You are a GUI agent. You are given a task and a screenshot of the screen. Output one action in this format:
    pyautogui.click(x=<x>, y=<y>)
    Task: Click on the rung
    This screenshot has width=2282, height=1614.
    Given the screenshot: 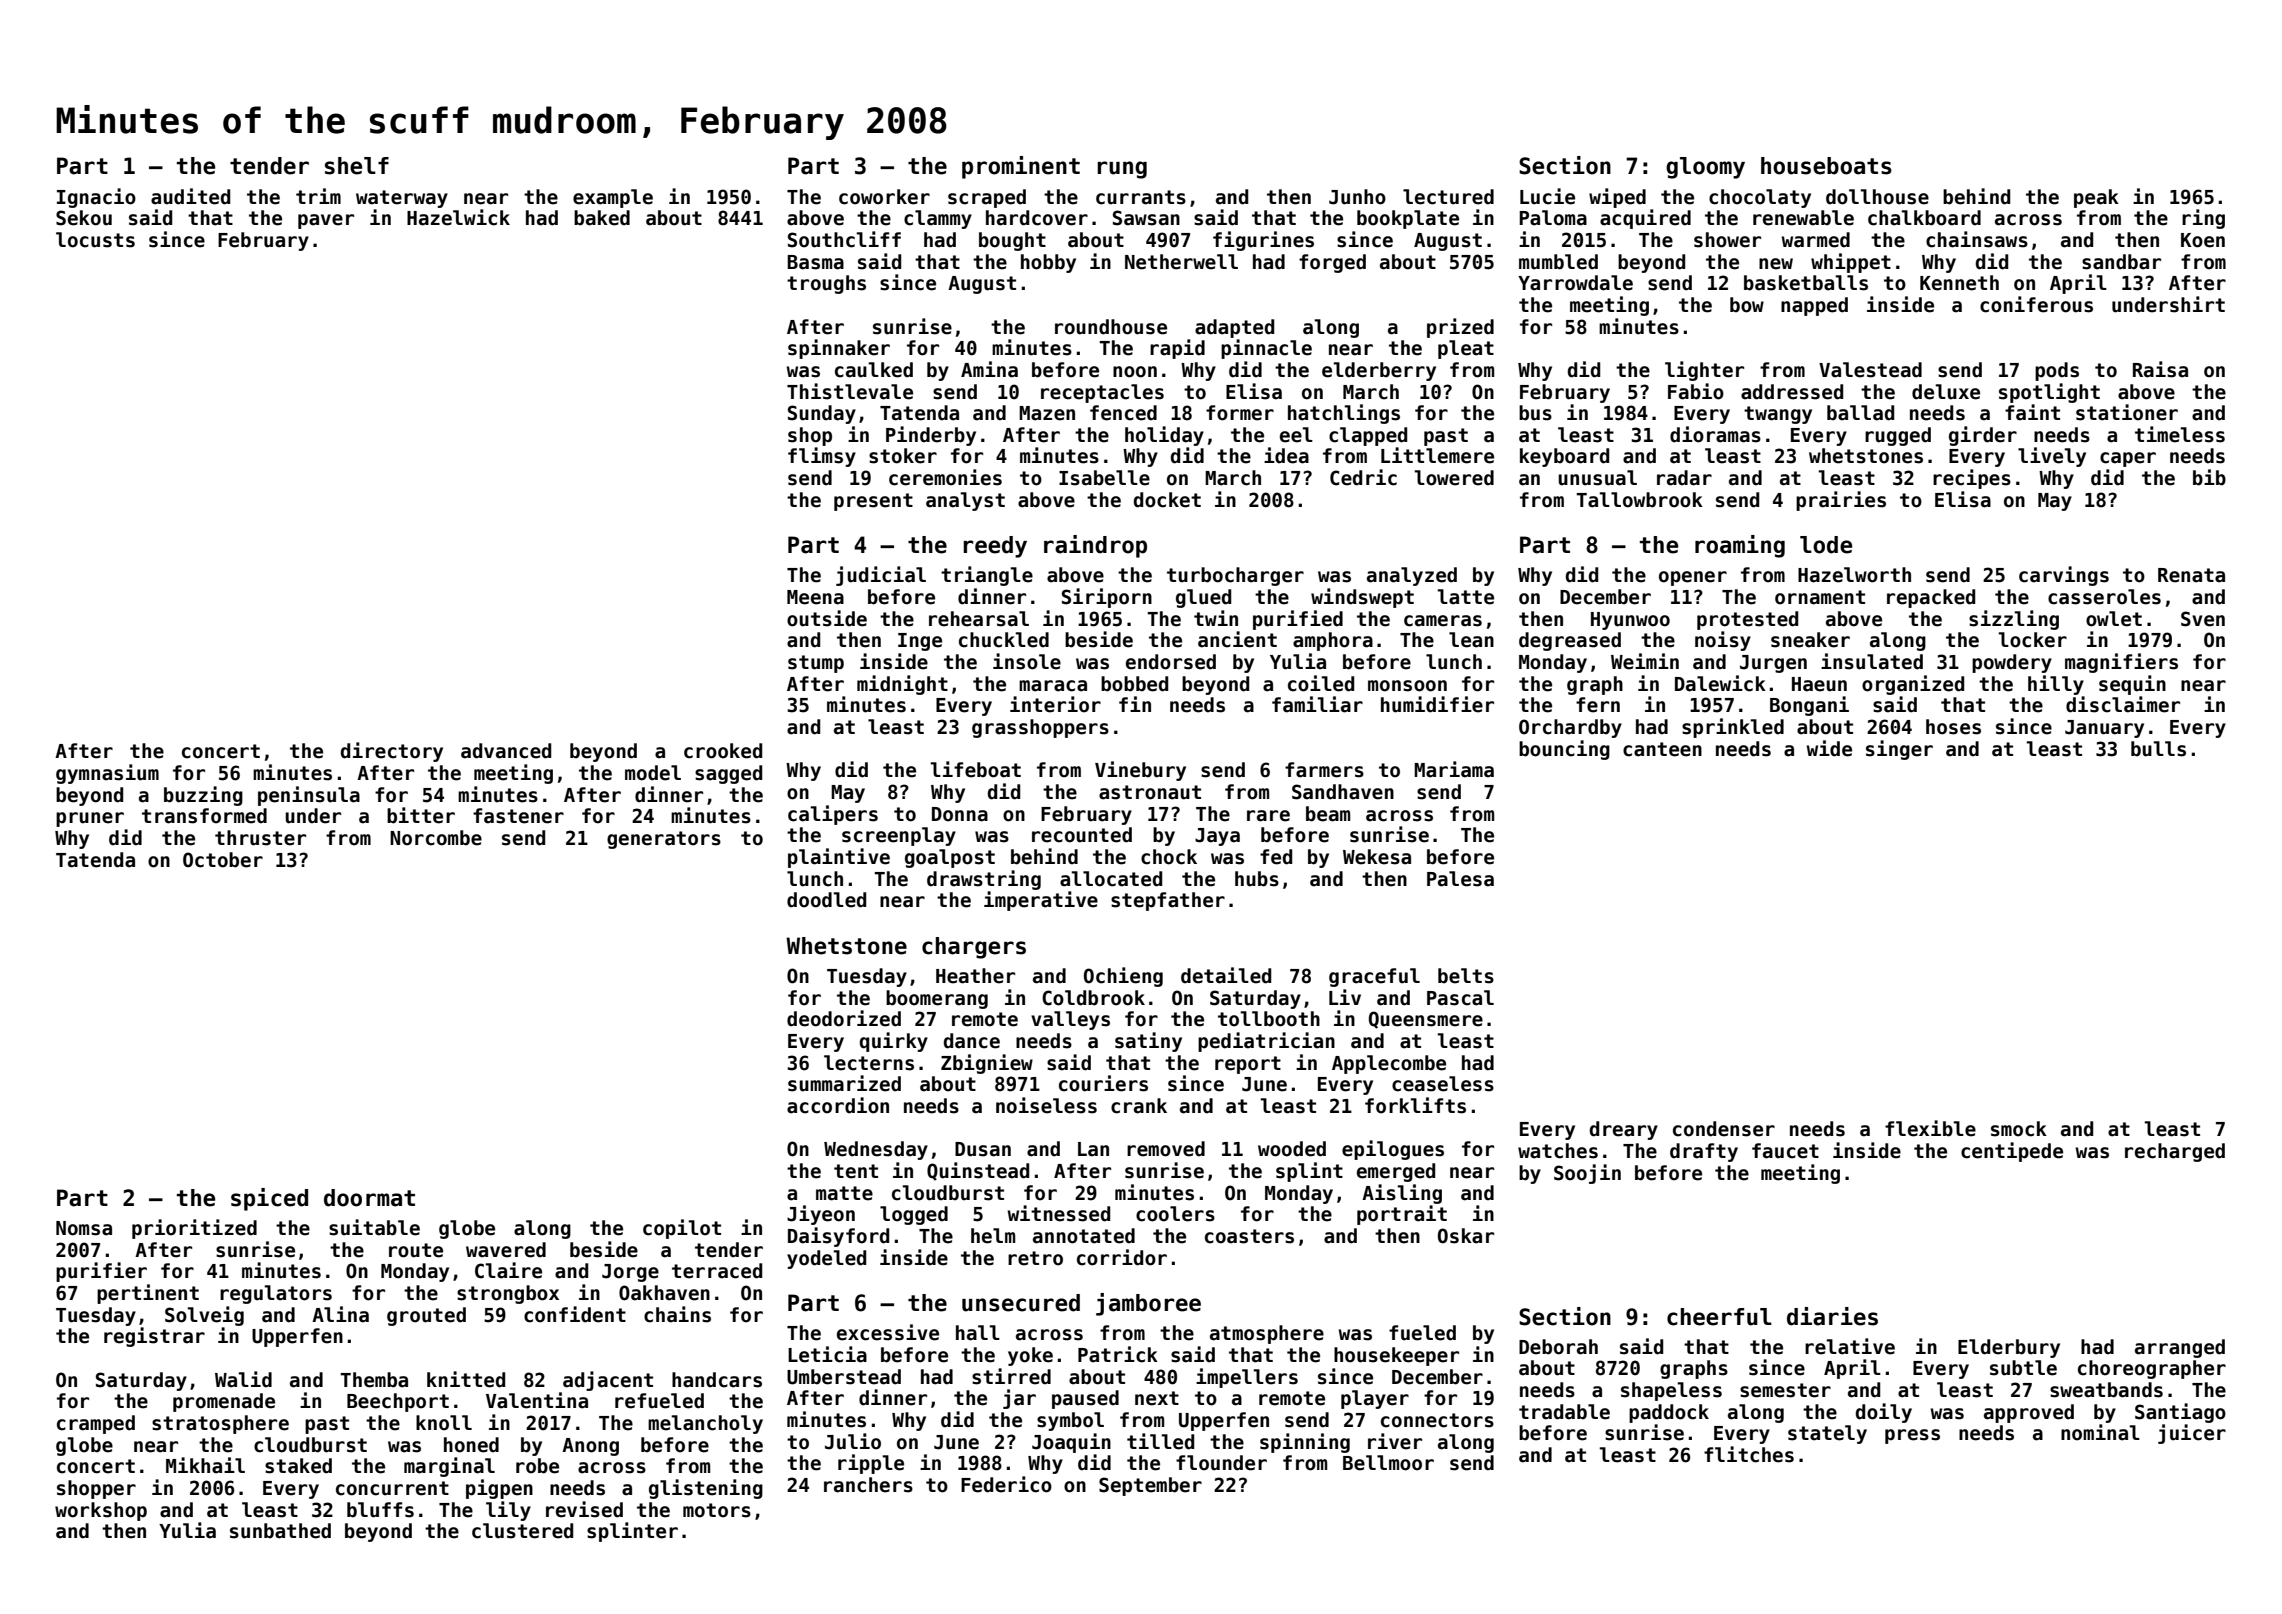 What is the action you would take?
    pyautogui.click(x=1122, y=170)
